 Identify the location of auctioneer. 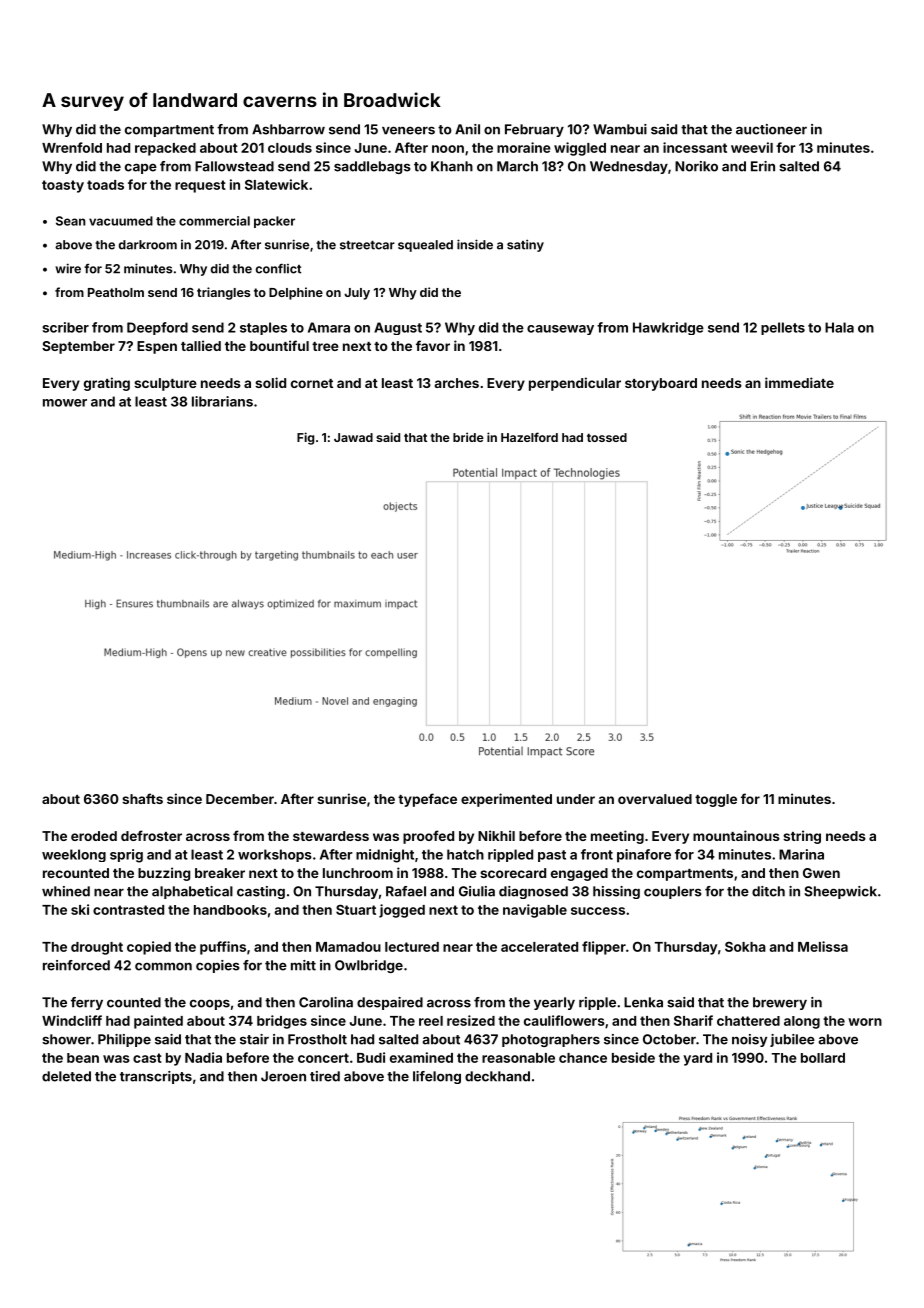
(771, 129).
